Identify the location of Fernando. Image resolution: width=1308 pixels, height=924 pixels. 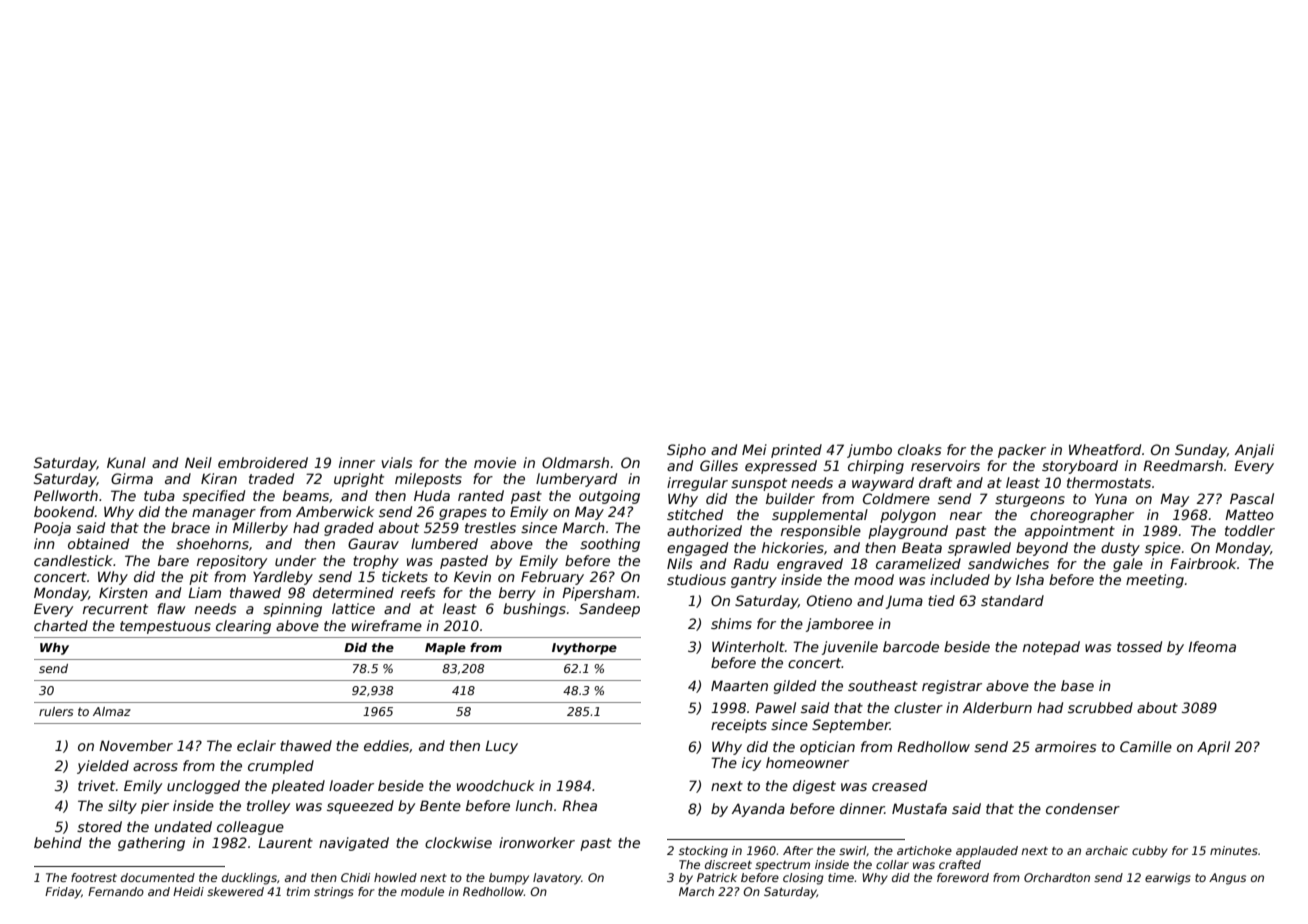
(116, 891).
